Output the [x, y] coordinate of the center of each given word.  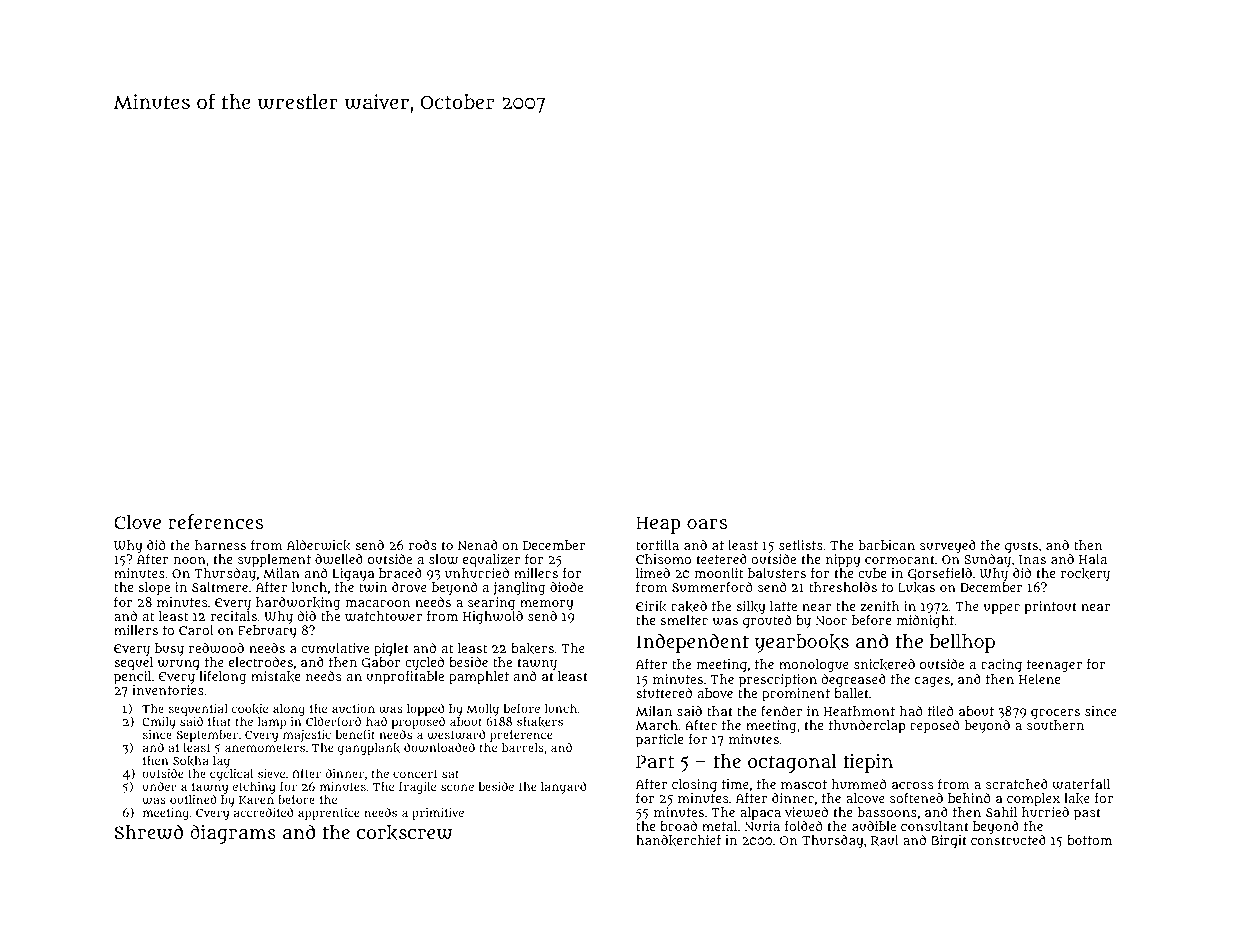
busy [169, 649]
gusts [1021, 547]
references [215, 521]
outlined [193, 799]
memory [546, 605]
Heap [658, 525]
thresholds [843, 587]
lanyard [563, 788]
